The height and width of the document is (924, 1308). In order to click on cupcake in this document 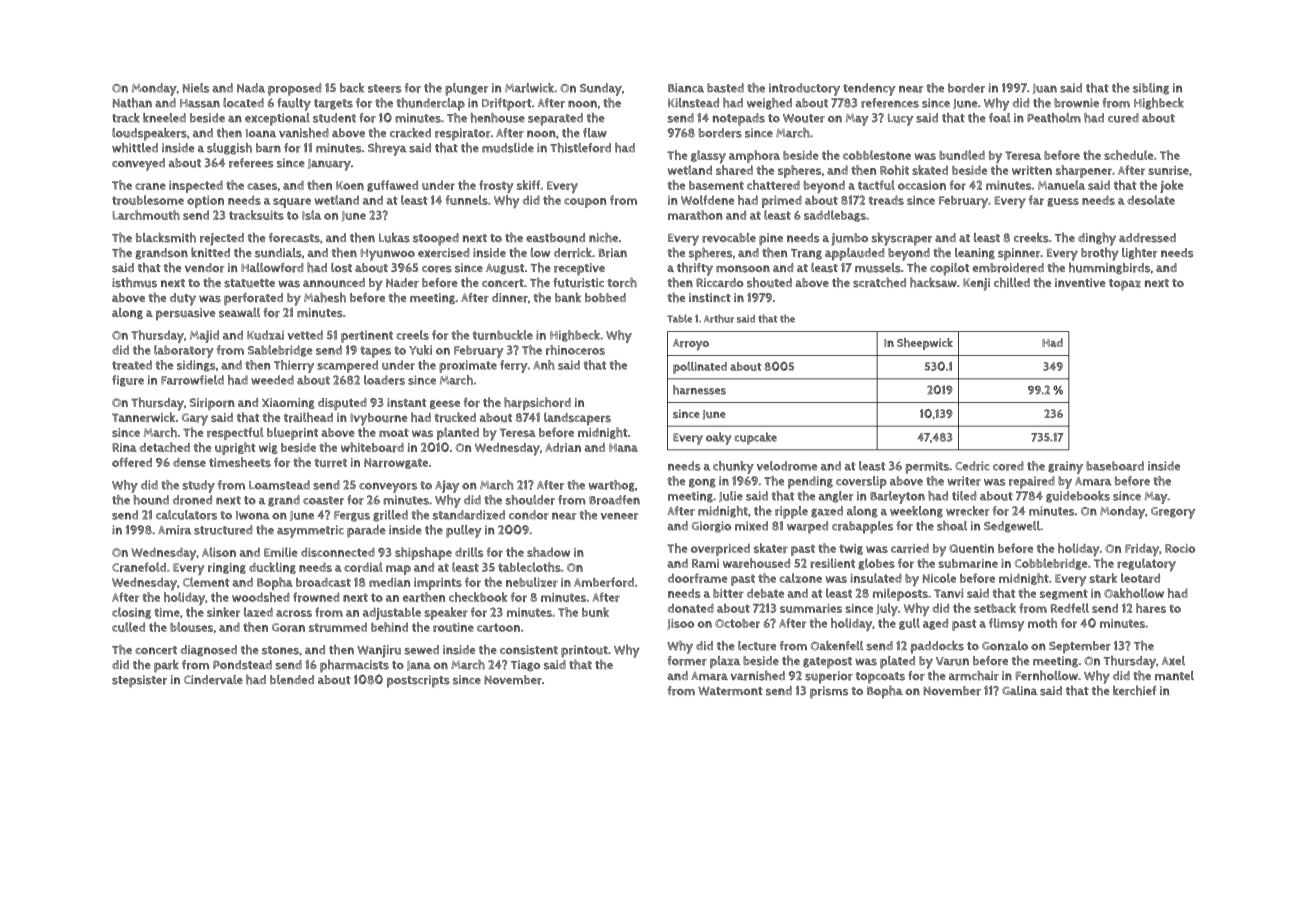, I will do `click(755, 438)`.
